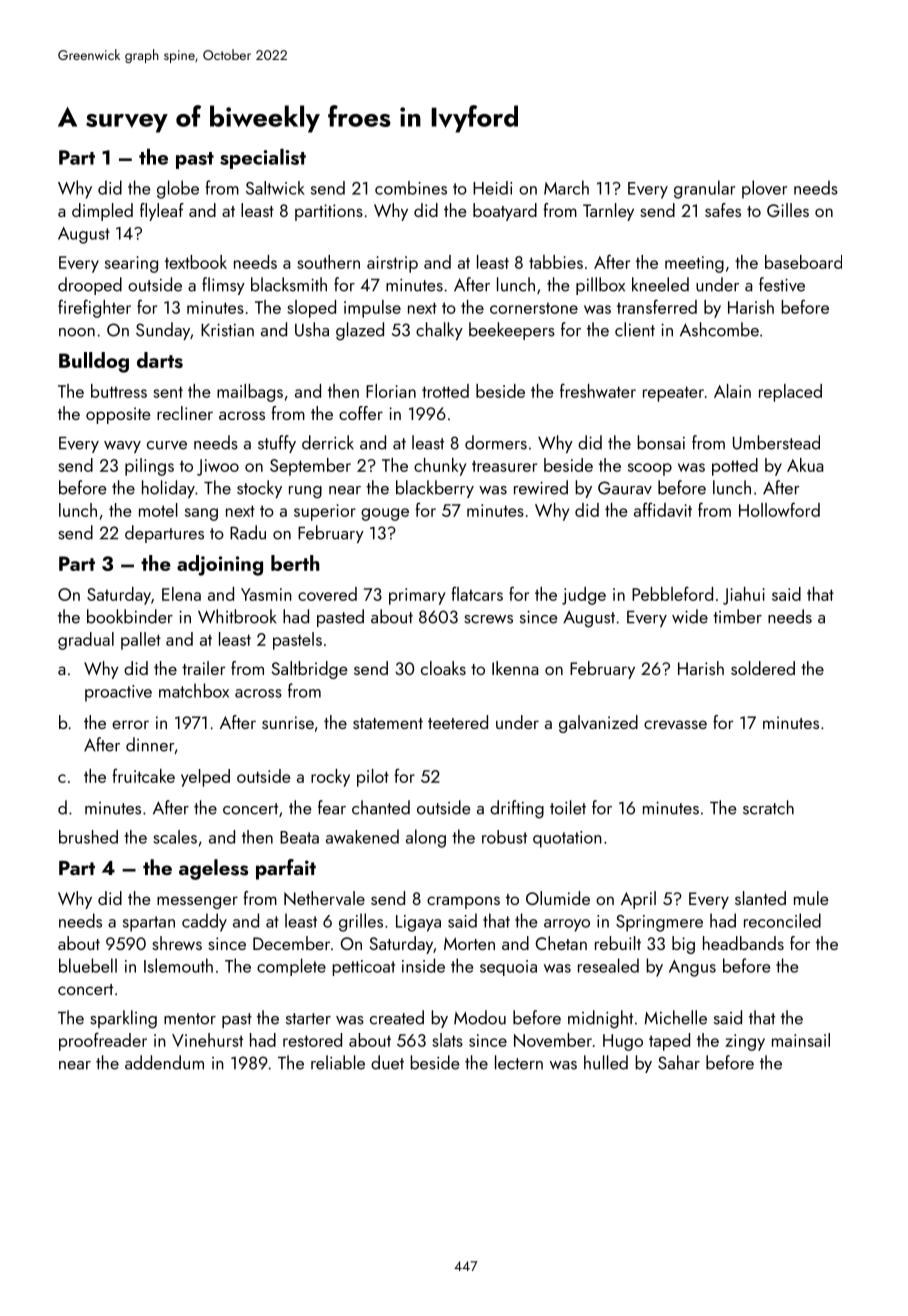 The width and height of the screenshot is (908, 1316). What do you see at coordinates (790, 393) in the screenshot?
I see `replaced` at bounding box center [790, 393].
